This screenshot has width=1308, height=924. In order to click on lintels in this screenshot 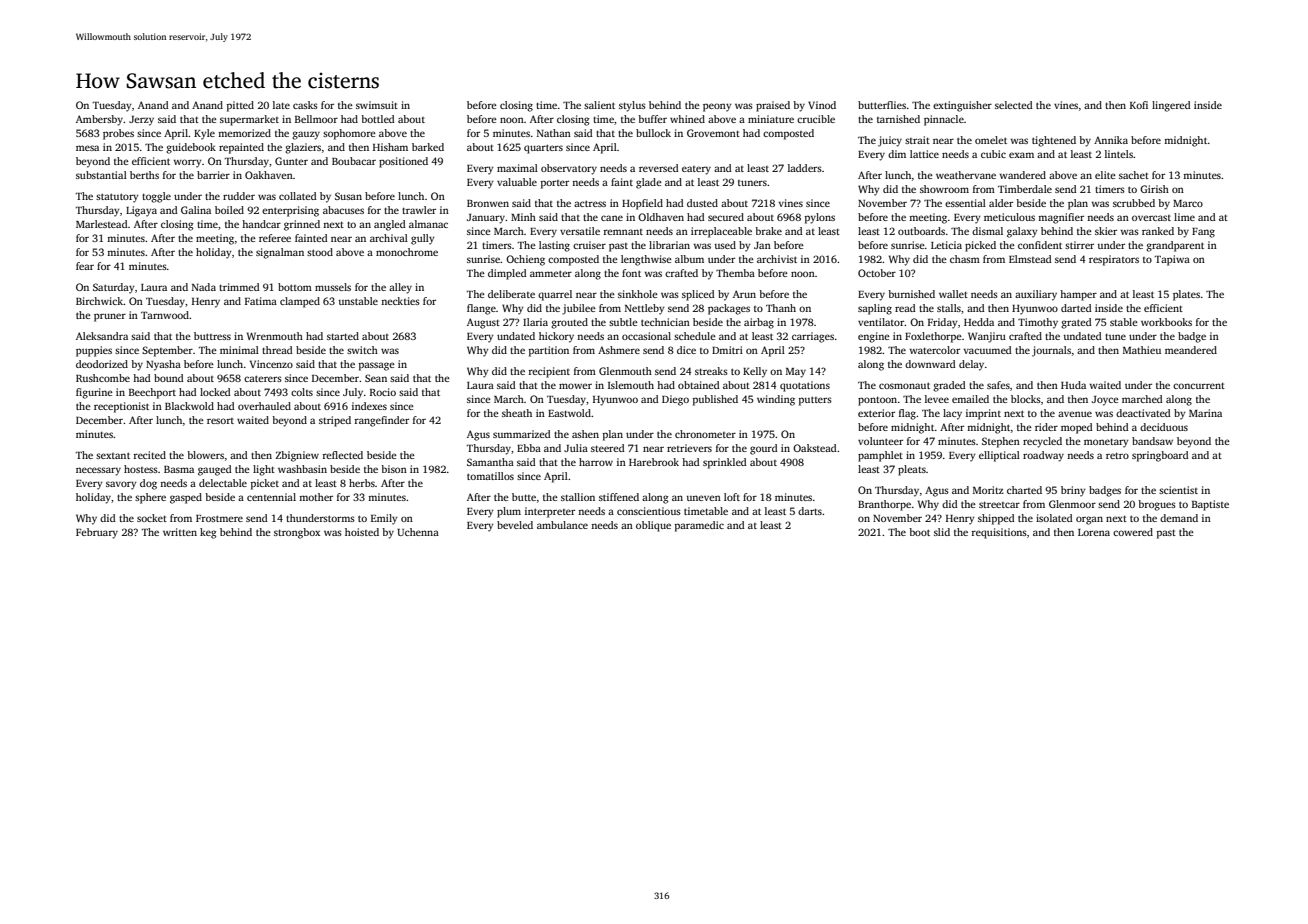, I will do `click(1119, 154)`.
